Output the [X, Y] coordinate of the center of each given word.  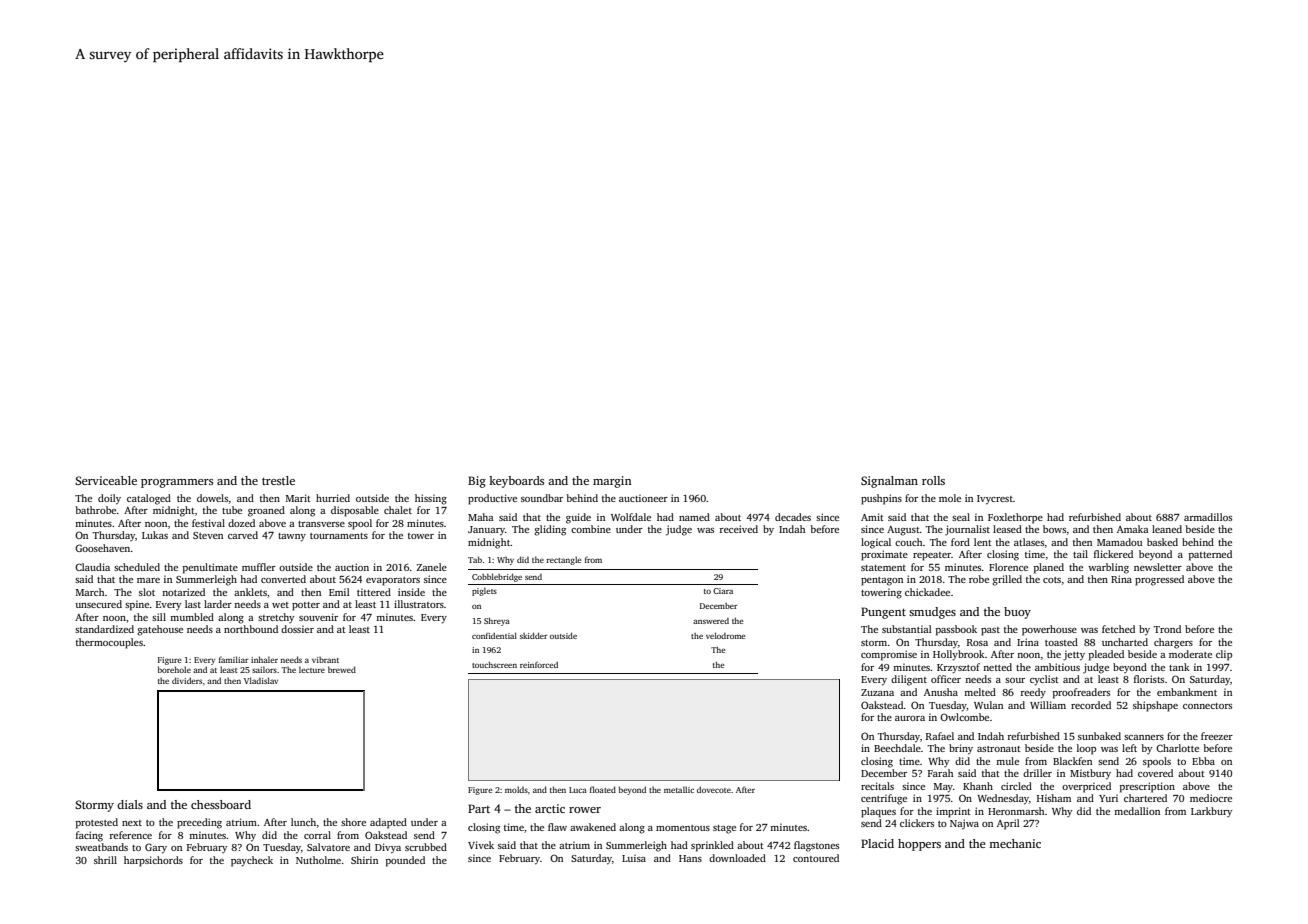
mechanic [1015, 843]
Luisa [634, 858]
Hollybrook [959, 655]
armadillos [1208, 517]
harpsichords [153, 861]
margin [612, 482]
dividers [187, 680]
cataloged [149, 499]
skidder [533, 636]
